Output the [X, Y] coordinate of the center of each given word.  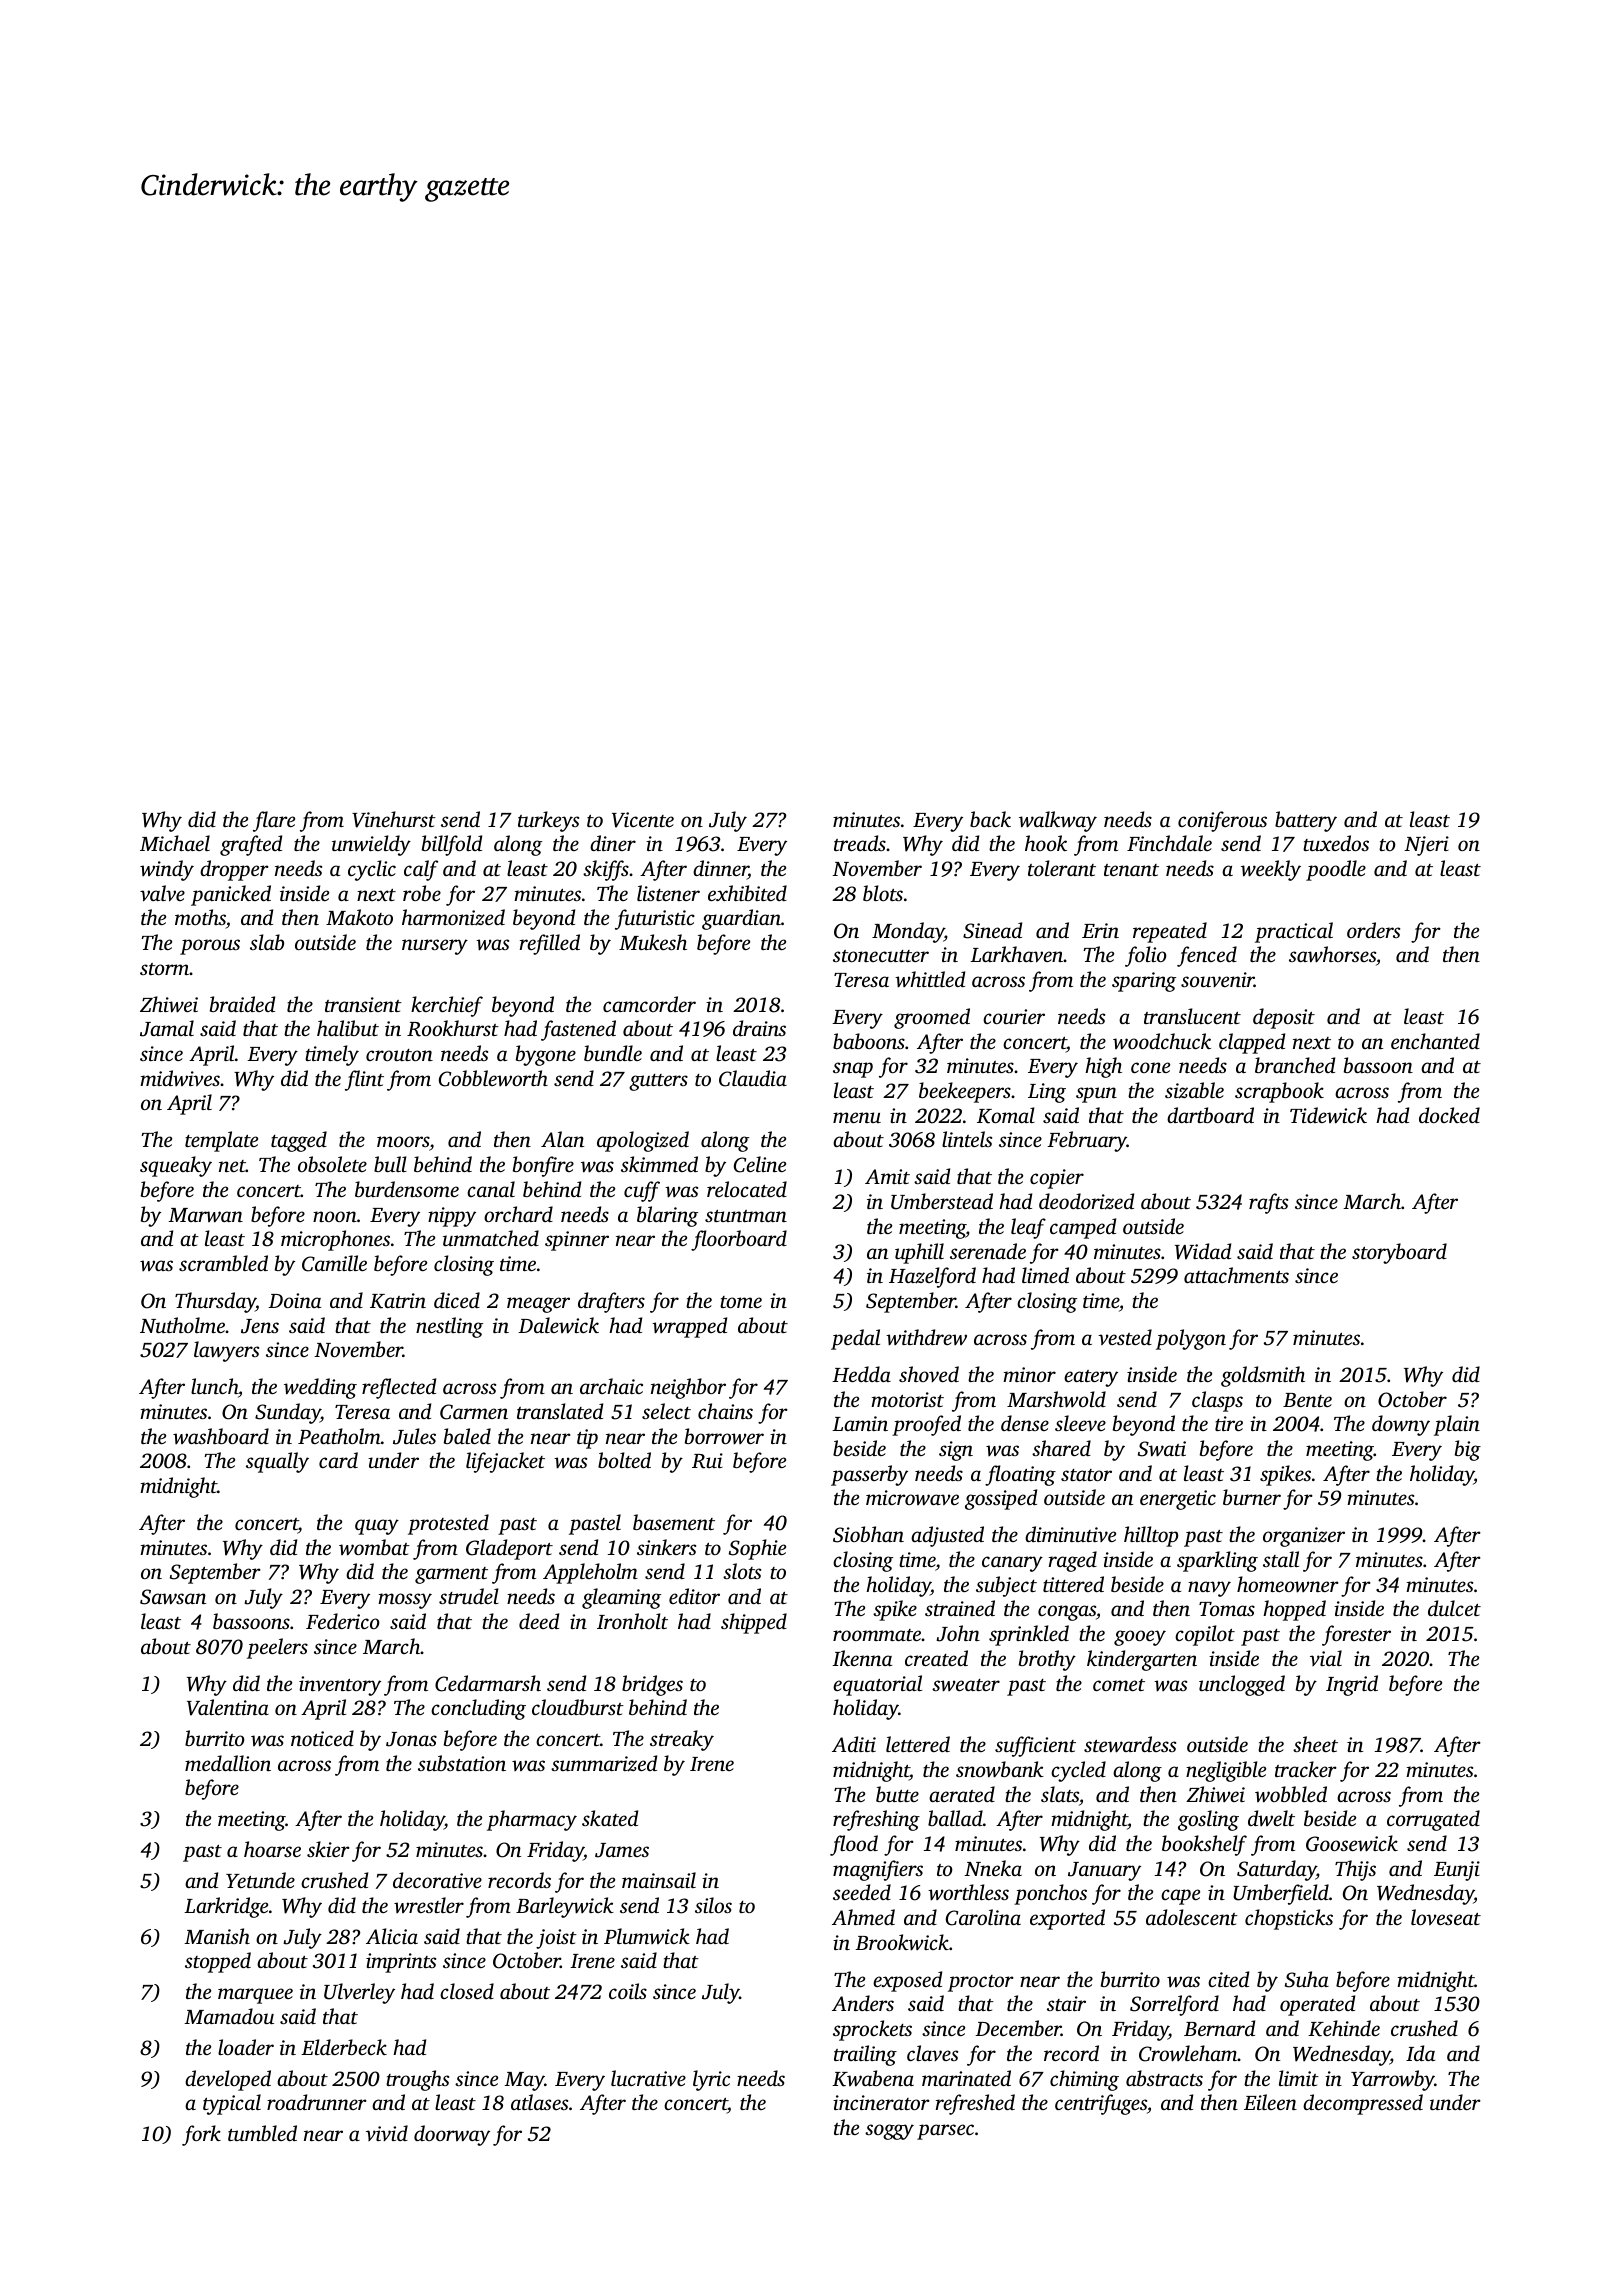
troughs [417, 2080]
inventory [340, 1686]
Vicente [643, 820]
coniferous [1222, 821]
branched [1295, 1065]
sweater [966, 1685]
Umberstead [942, 1201]
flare [274, 821]
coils [628, 1991]
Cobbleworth [493, 1078]
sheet [1315, 1744]
